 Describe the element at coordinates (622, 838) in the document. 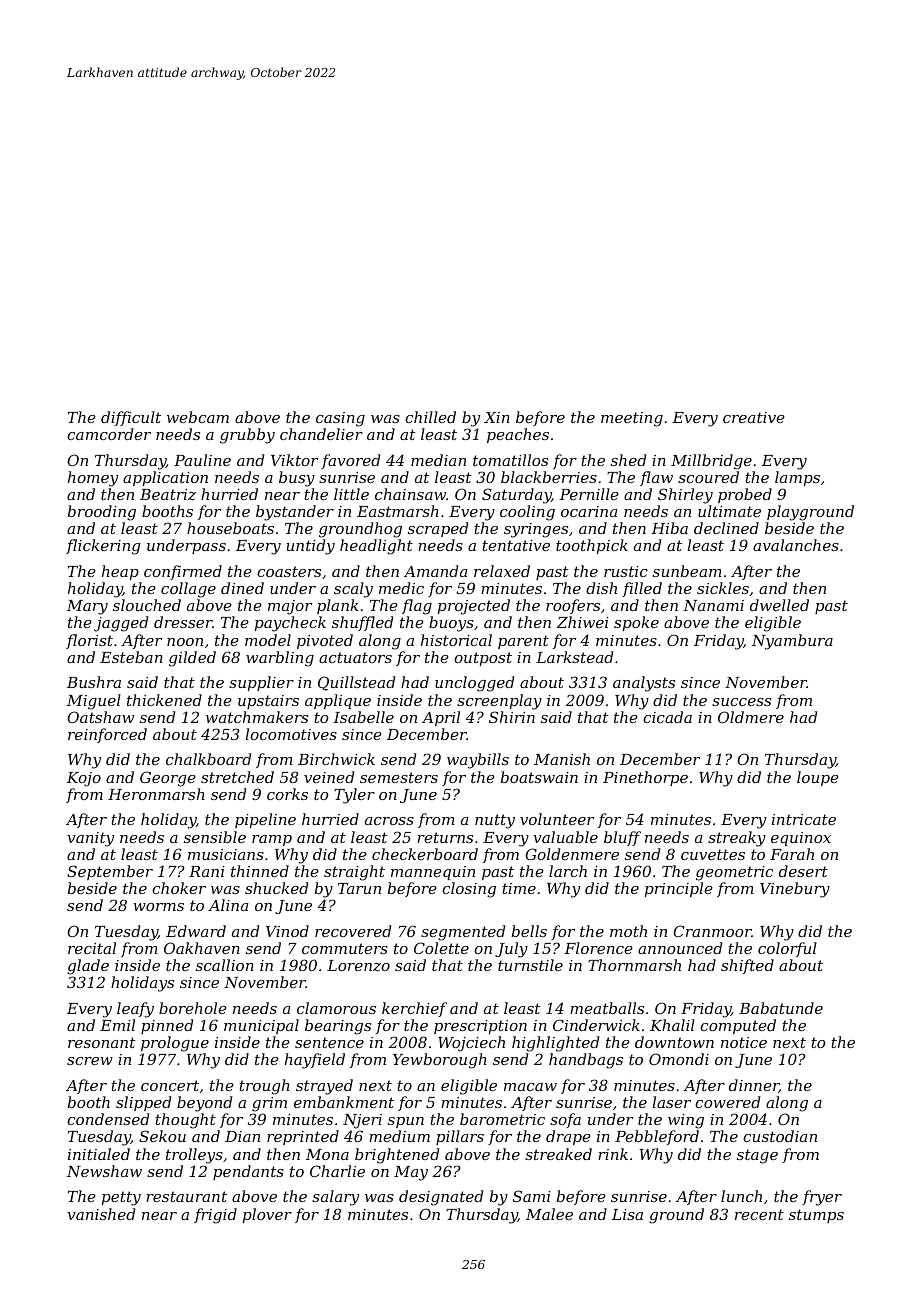

I see `bluff` at that location.
